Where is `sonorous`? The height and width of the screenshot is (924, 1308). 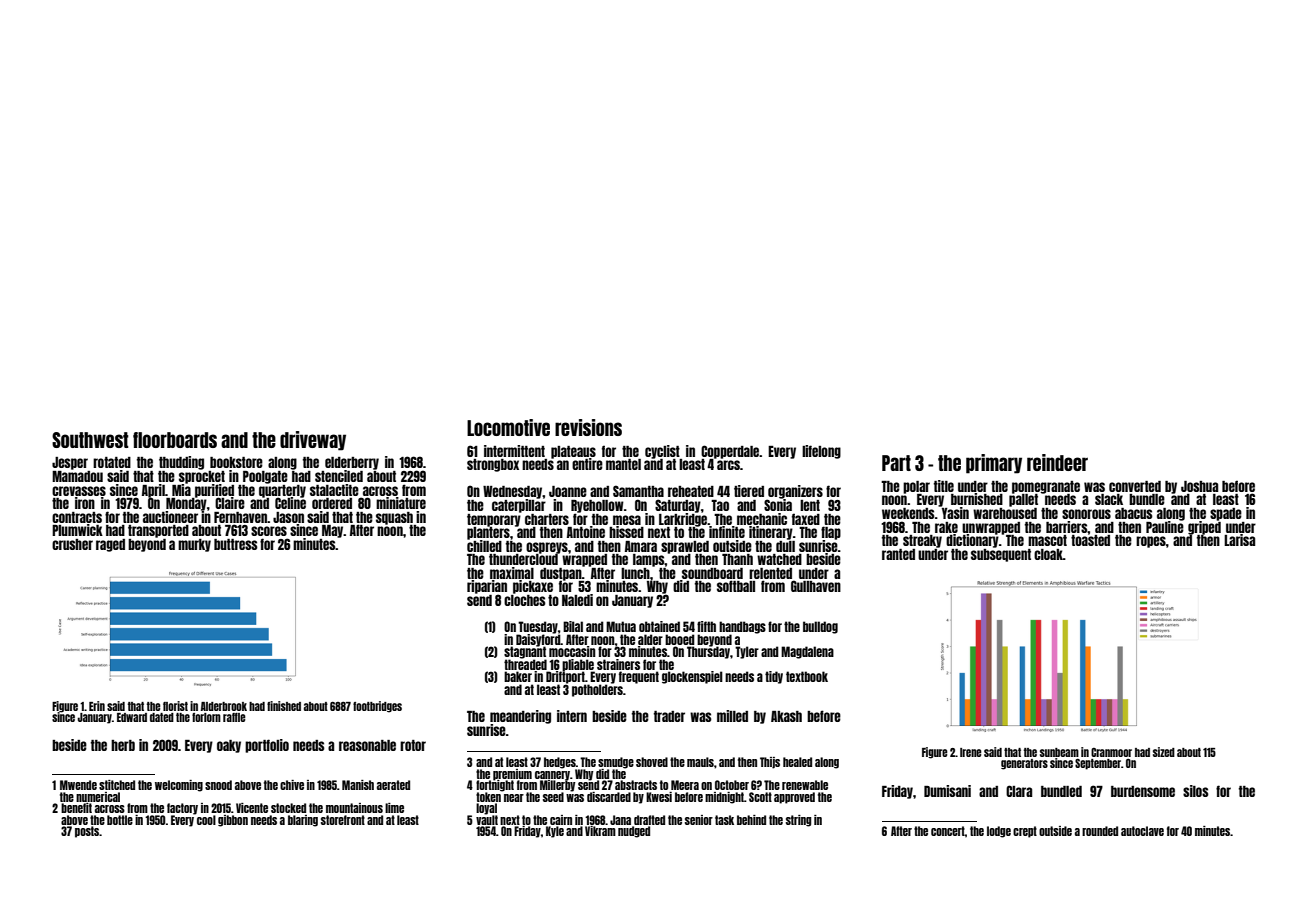
sonorous is located at coordinates (1086, 514).
